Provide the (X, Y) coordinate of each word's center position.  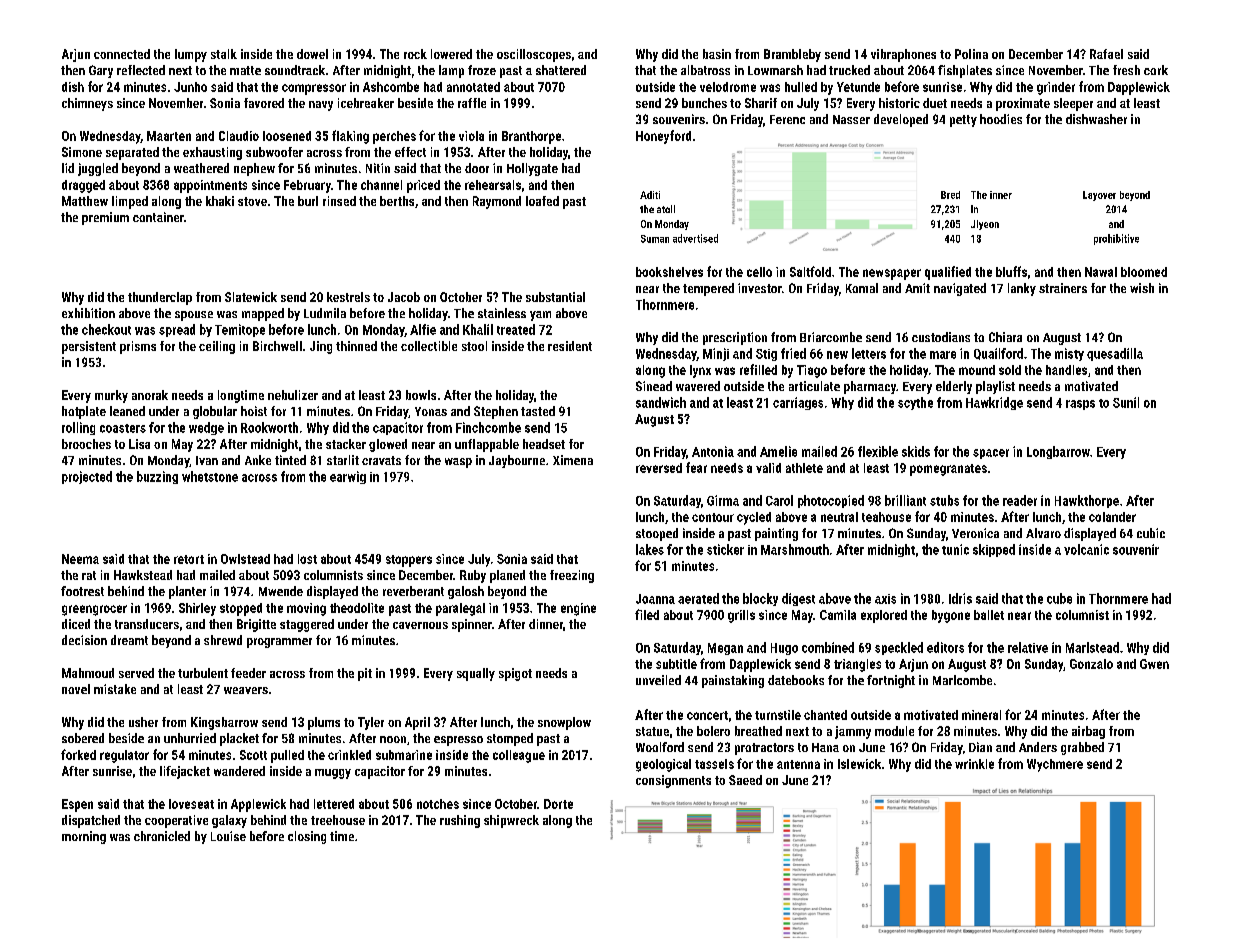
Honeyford (663, 137)
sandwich (661, 402)
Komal (862, 288)
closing (307, 837)
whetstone (210, 476)
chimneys (87, 104)
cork (1156, 70)
